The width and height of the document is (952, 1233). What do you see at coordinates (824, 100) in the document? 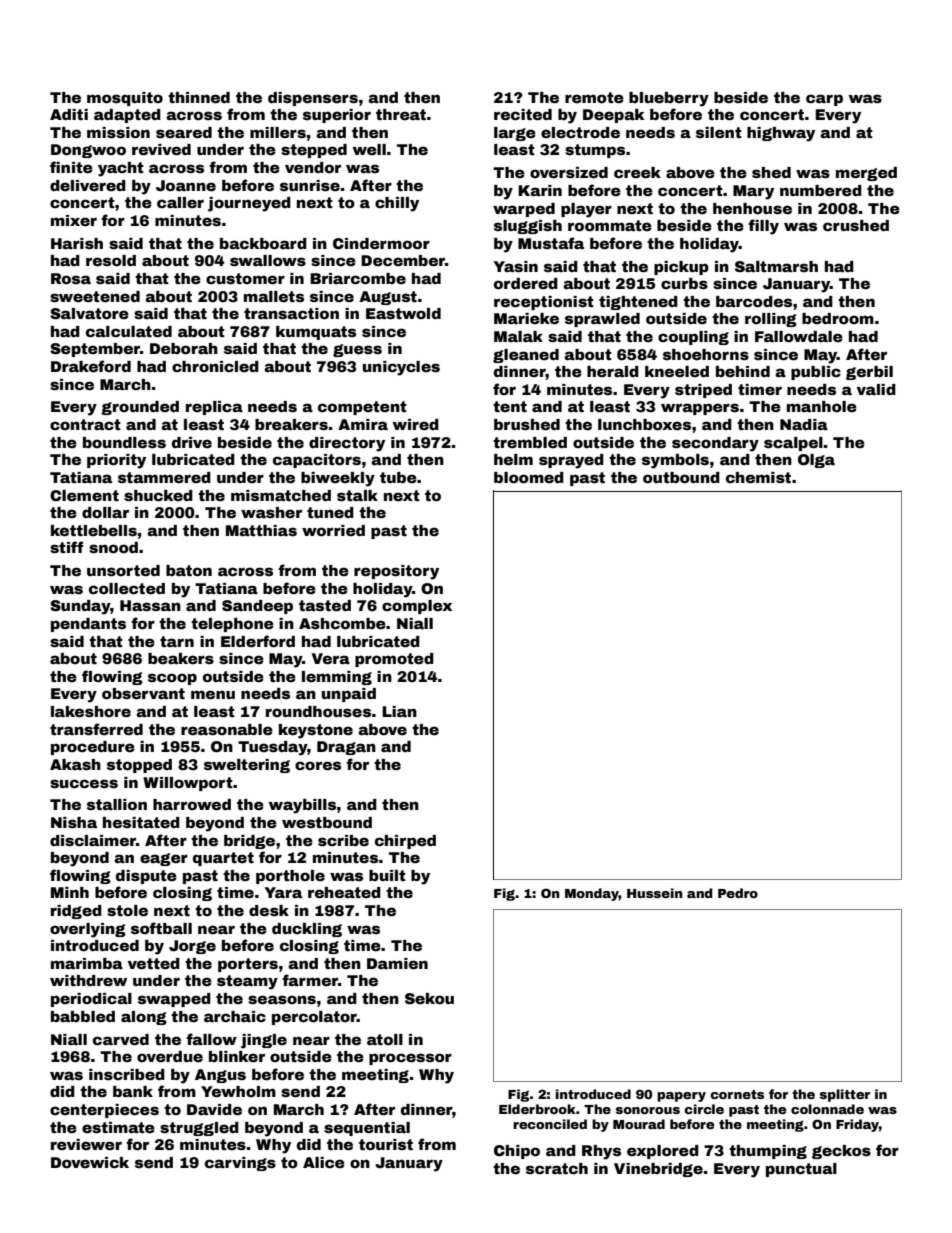
I see `carp` at bounding box center [824, 100].
